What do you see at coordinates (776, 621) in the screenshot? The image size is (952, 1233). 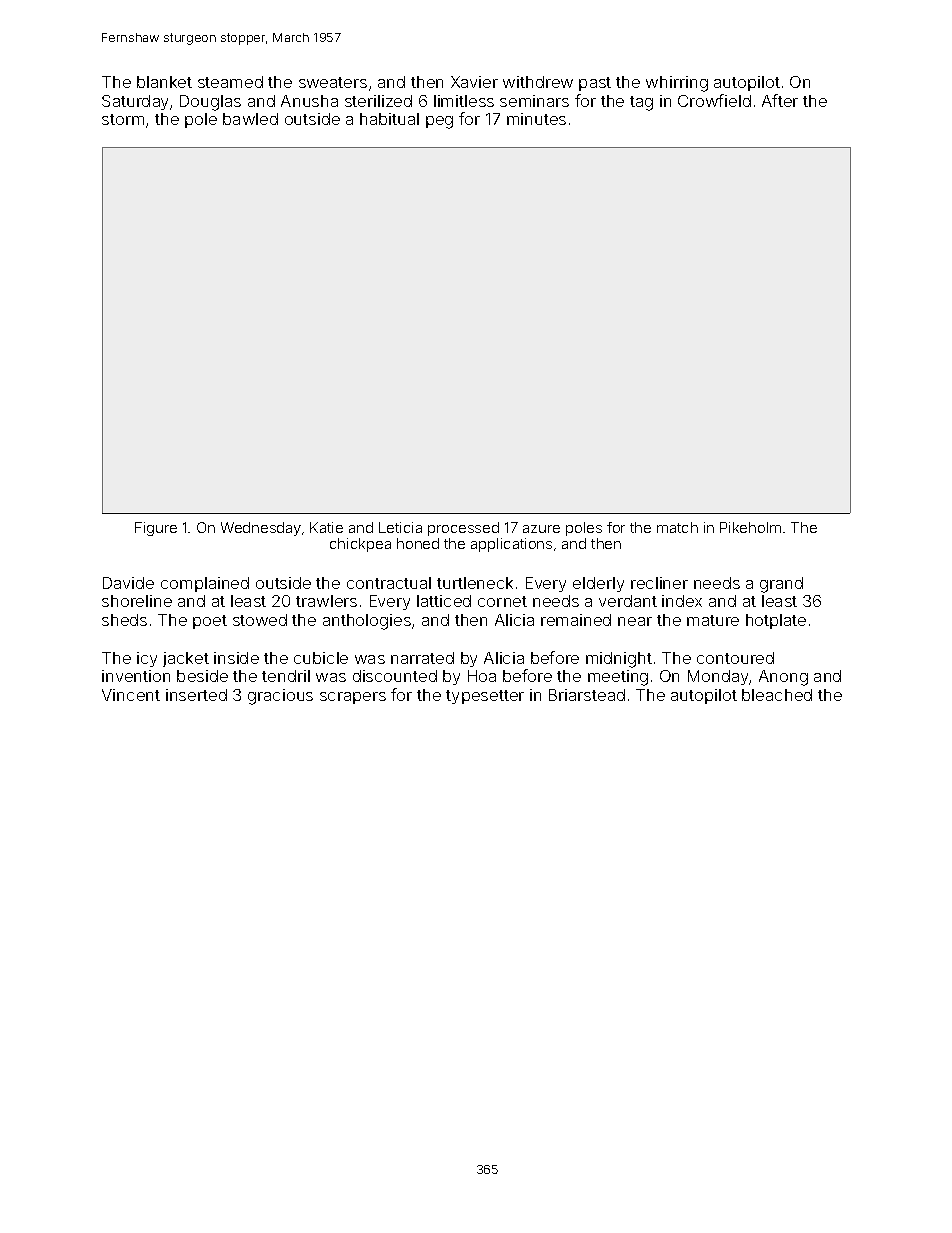 I see `hotplate` at bounding box center [776, 621].
